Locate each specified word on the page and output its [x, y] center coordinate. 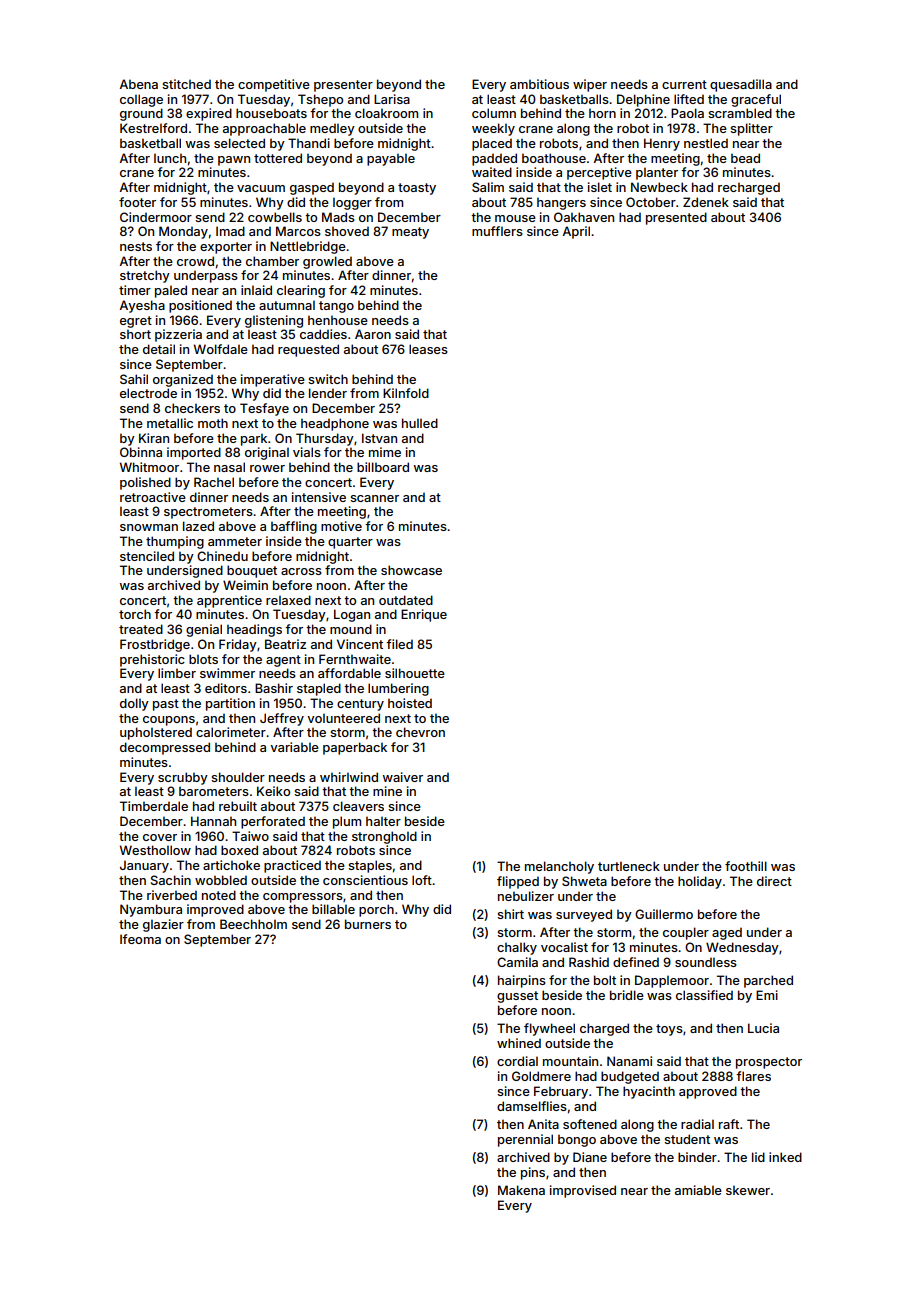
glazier [163, 925]
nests [136, 246]
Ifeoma [140, 939]
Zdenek [706, 202]
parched [768, 981]
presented [676, 218]
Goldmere [541, 1076]
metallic [170, 423]
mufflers [497, 231]
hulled [420, 423]
